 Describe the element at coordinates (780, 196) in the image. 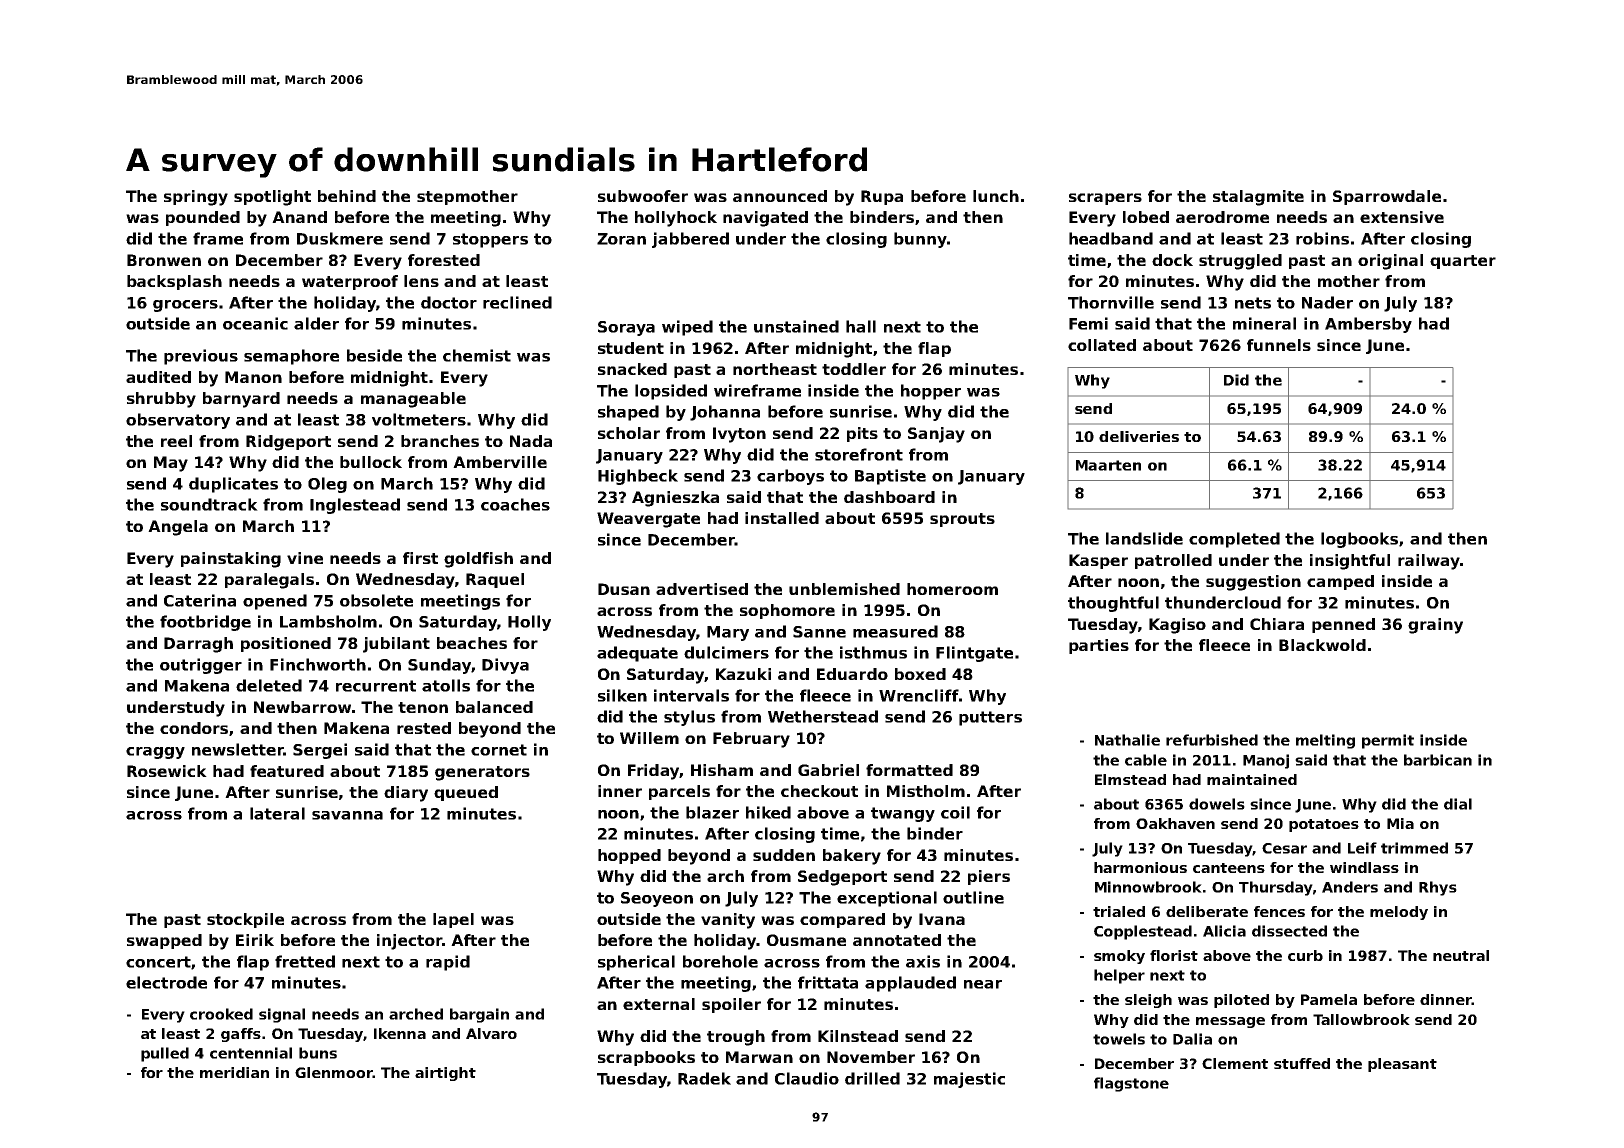

I see `announced` at that location.
